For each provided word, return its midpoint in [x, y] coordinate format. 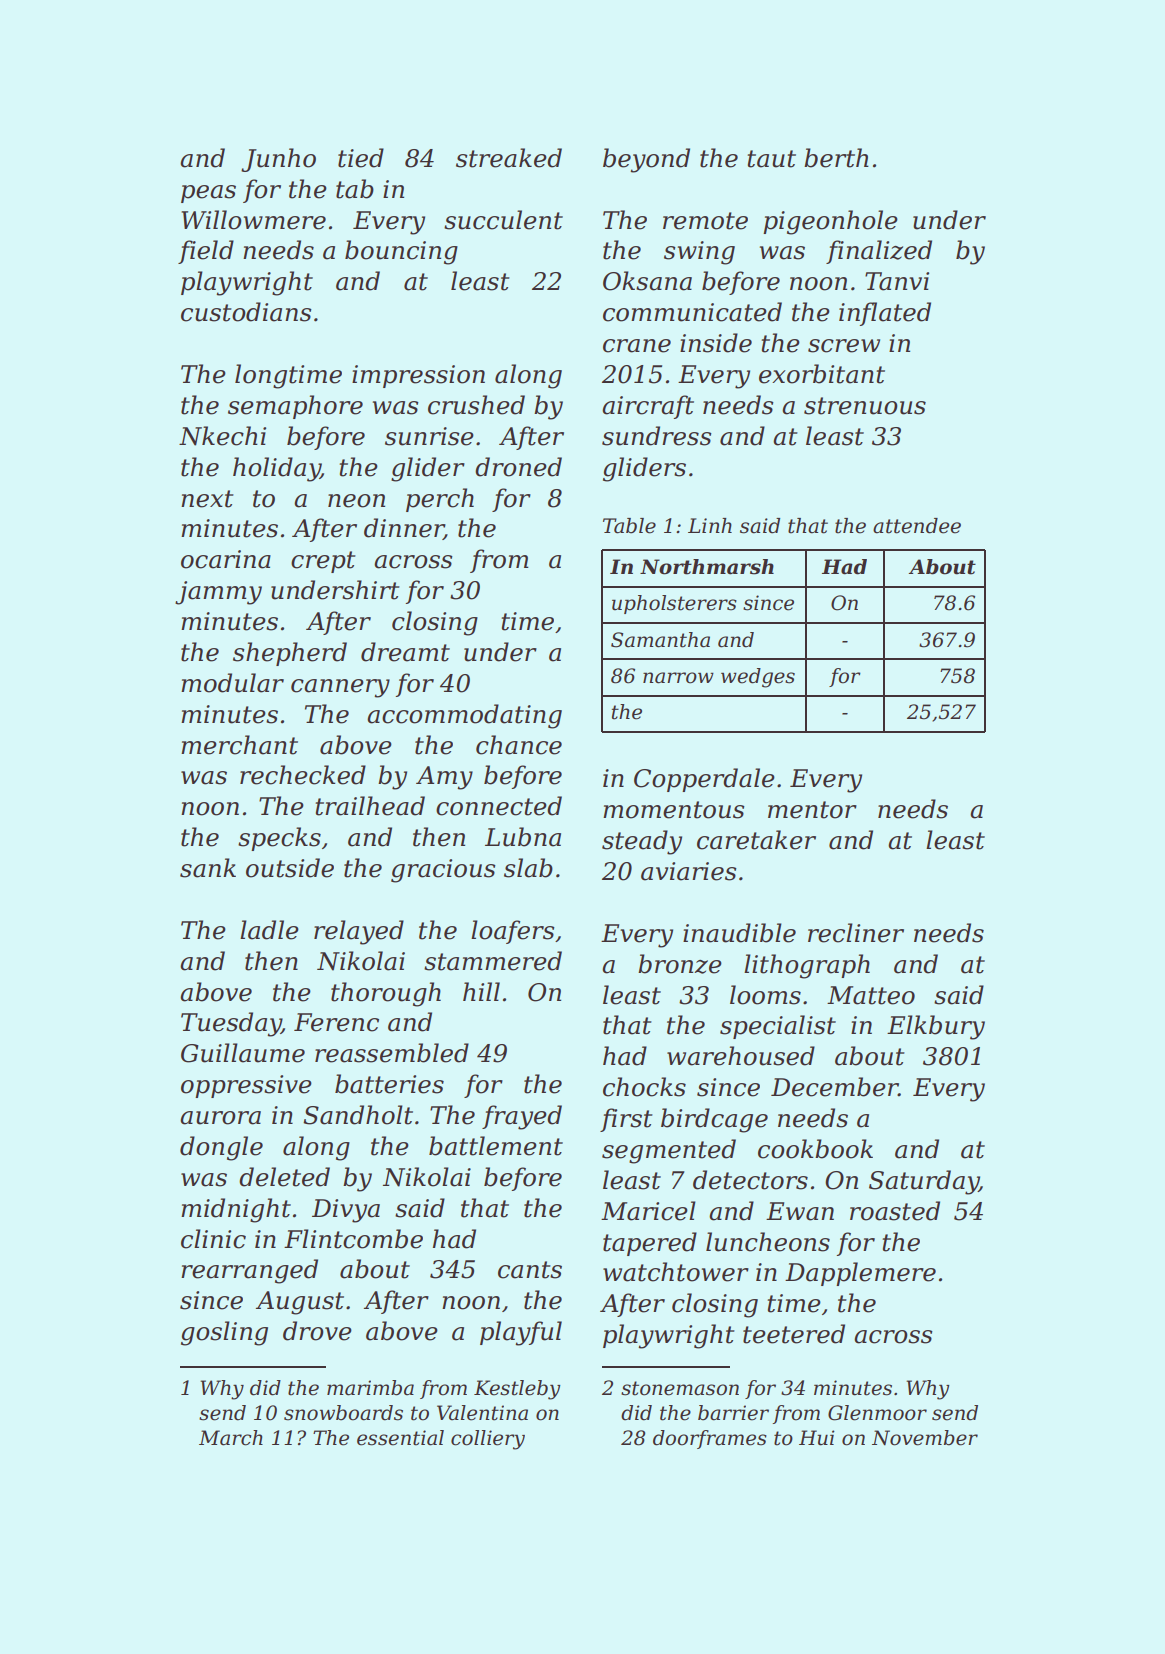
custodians [246, 312]
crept [323, 562]
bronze [680, 964]
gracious [443, 871]
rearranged [249, 1271]
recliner [856, 933]
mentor [812, 810]
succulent [503, 220]
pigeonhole [830, 222]
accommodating [464, 716]
